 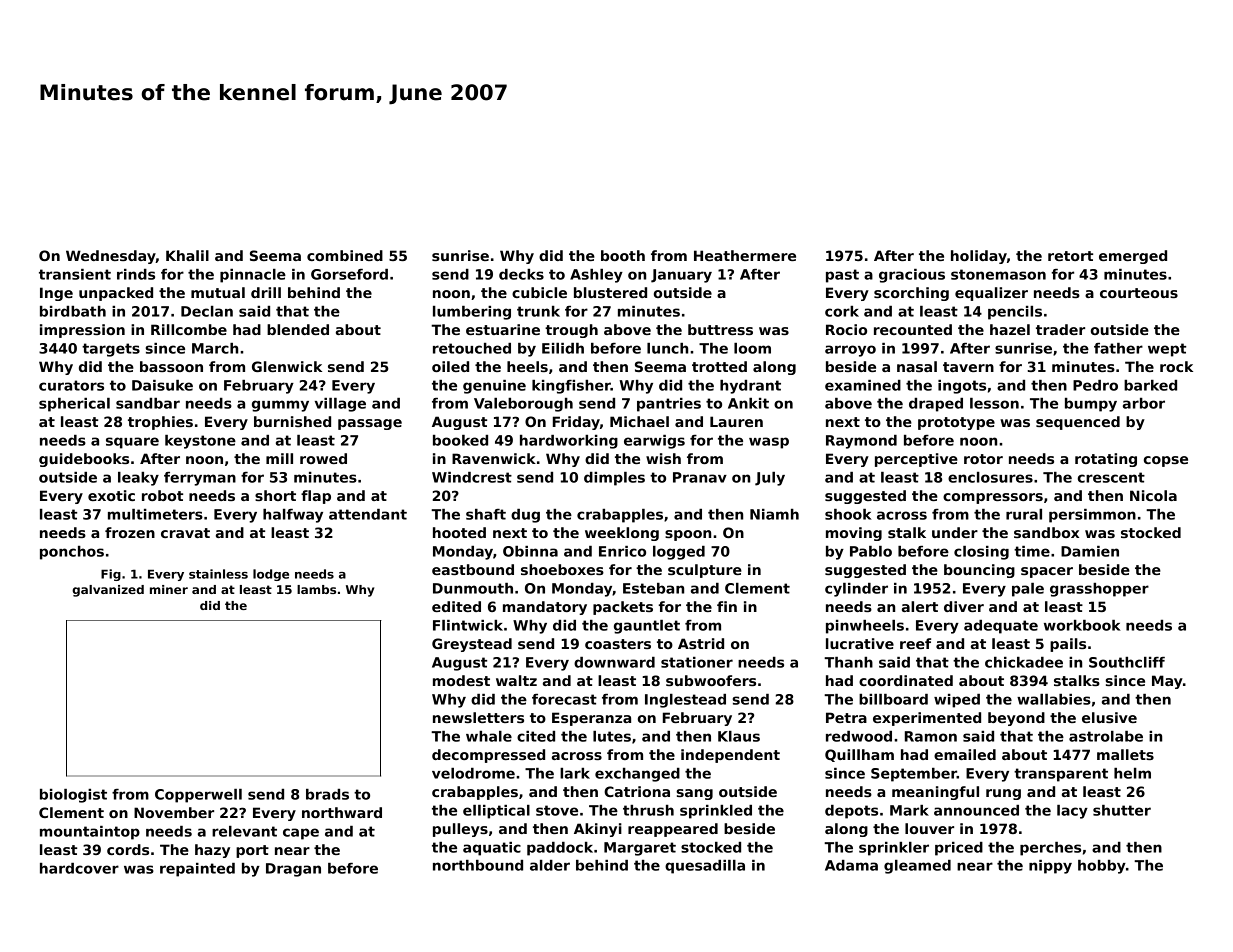 What do you see at coordinates (1167, 682) in the document?
I see `May` at bounding box center [1167, 682].
